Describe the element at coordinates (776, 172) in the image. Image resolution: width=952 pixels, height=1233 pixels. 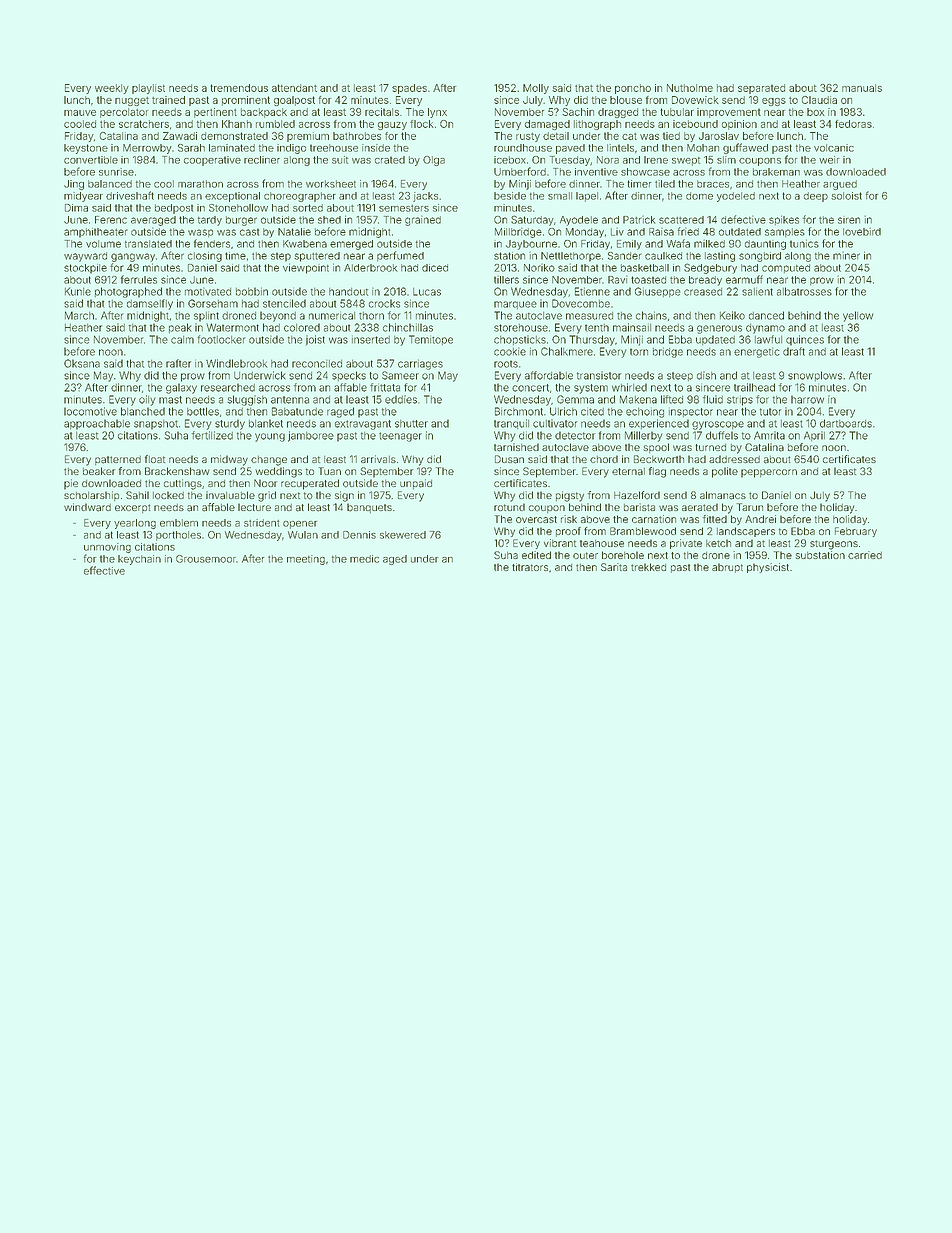
I see `brakeman` at that location.
